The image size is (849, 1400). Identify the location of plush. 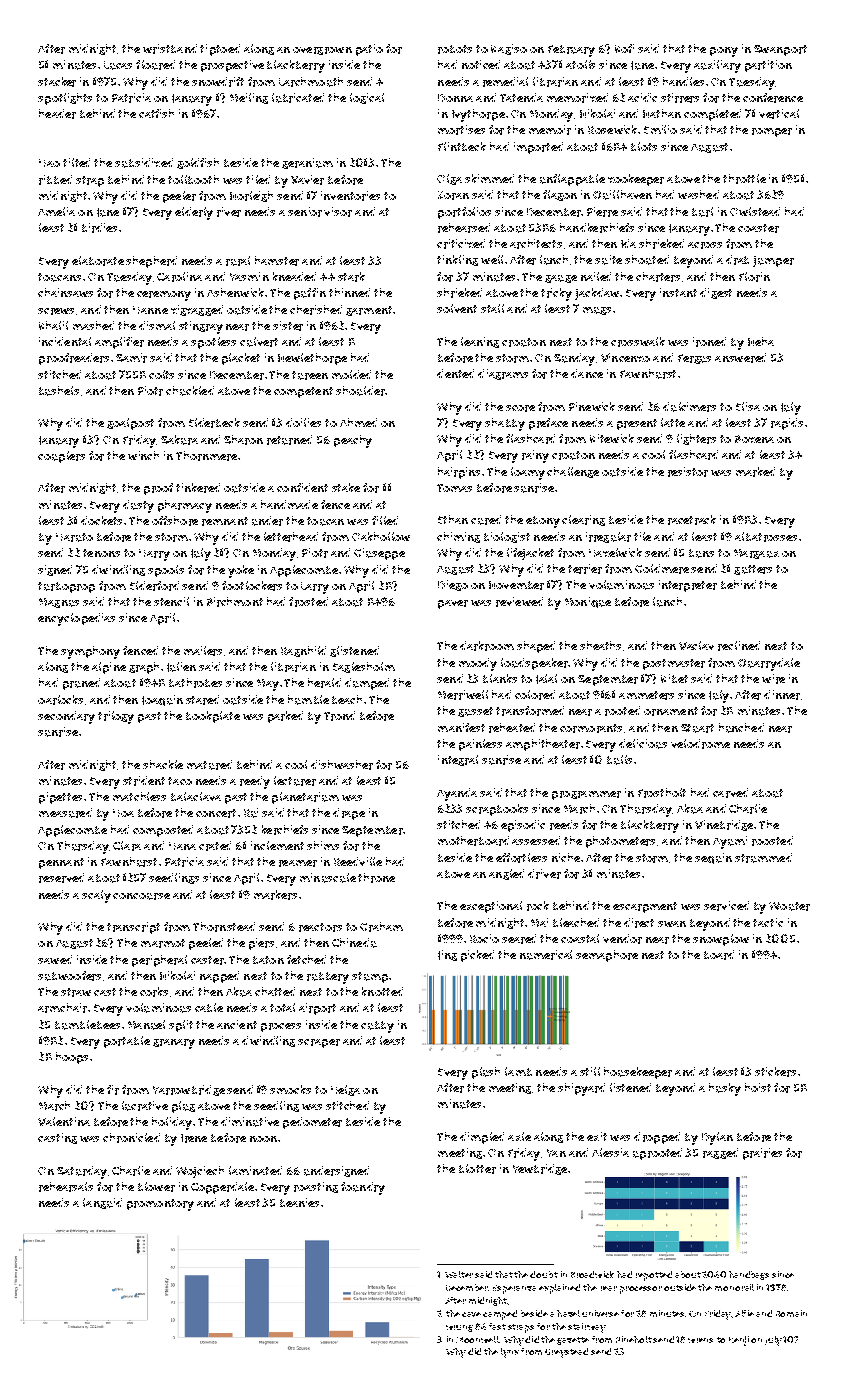
(486, 1073).
